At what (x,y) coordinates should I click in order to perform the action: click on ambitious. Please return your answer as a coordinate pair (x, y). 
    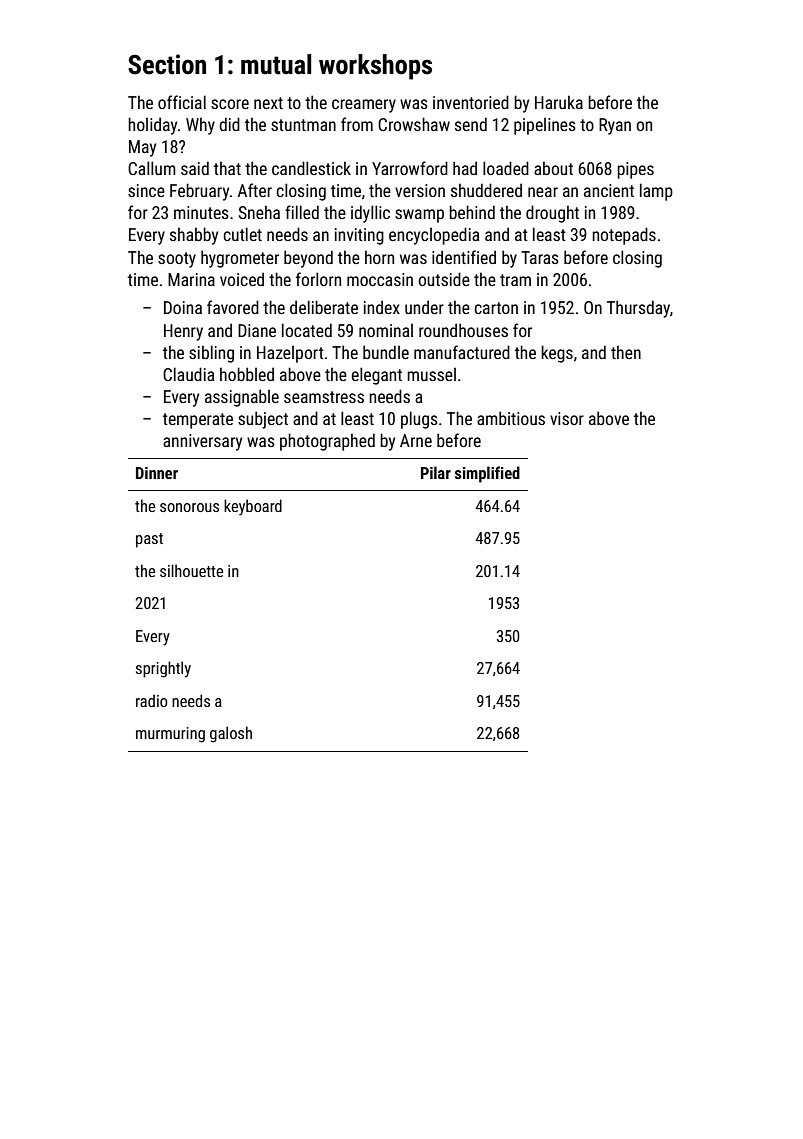
    Looking at the image, I should click on (511, 418).
